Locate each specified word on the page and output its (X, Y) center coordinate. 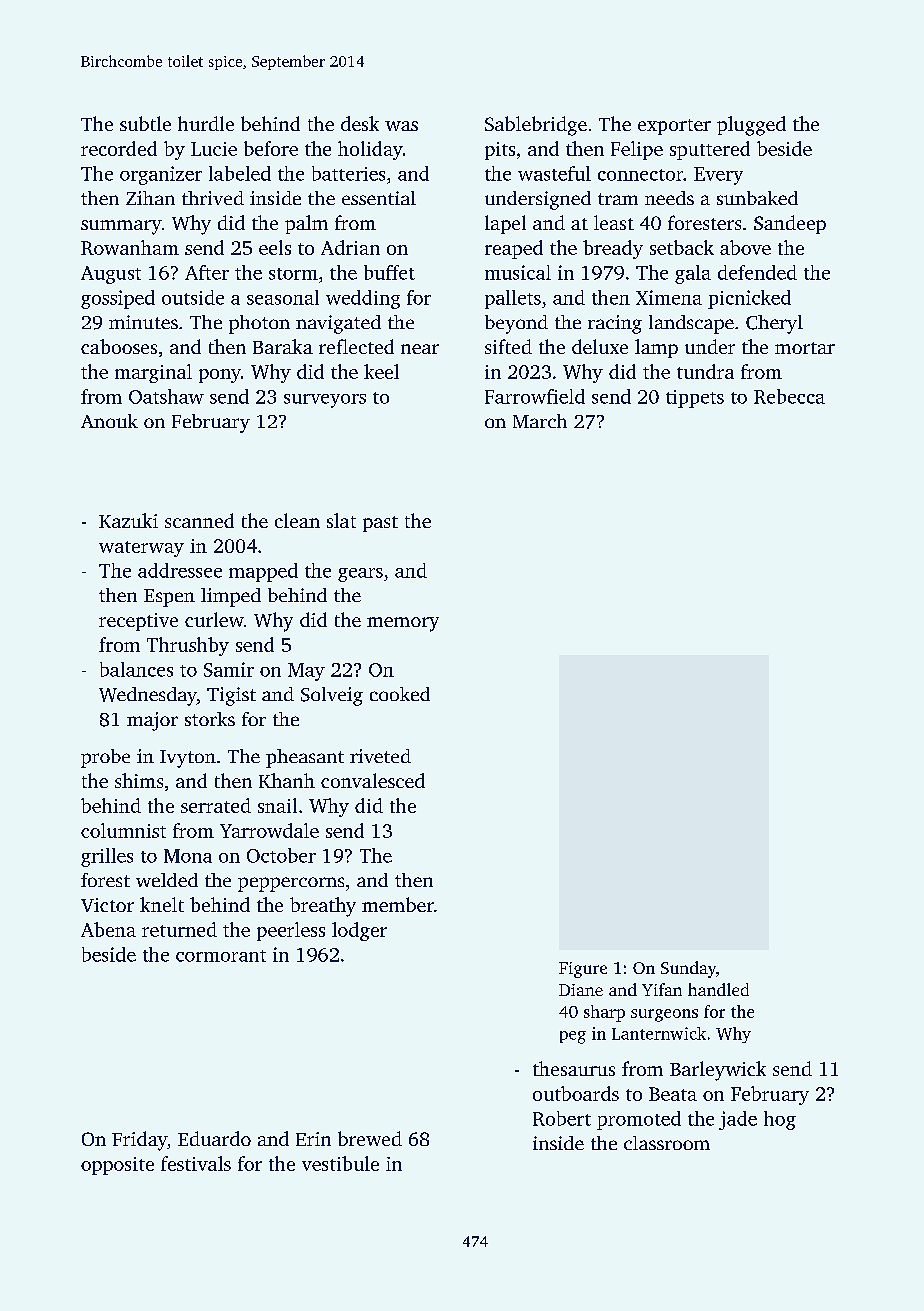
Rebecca (789, 396)
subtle (145, 123)
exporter (674, 127)
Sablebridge (536, 126)
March (540, 421)
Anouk (109, 421)
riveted (380, 756)
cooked (400, 694)
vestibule (340, 1163)
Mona (188, 856)
